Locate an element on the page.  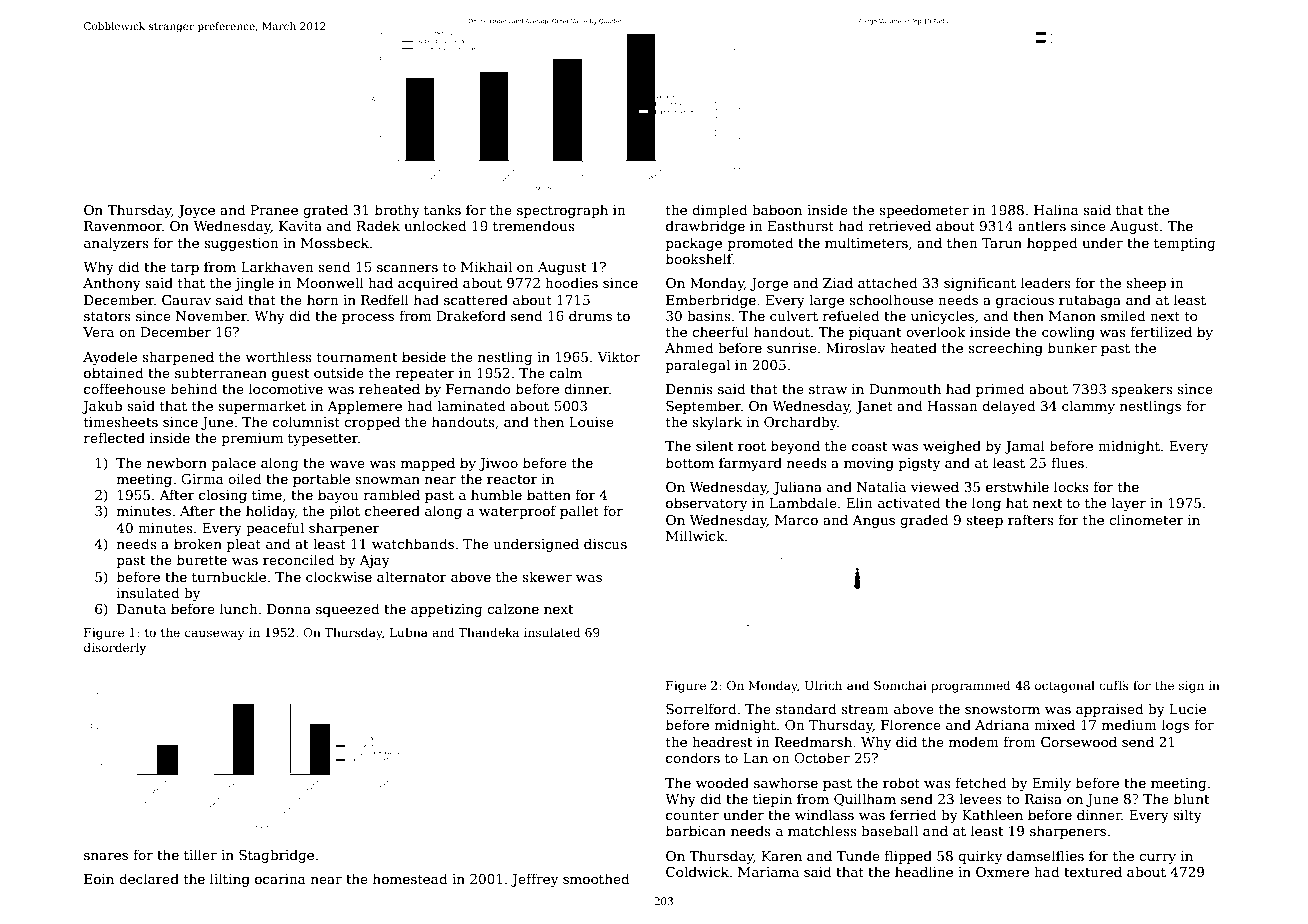
Joyce is located at coordinates (196, 211).
